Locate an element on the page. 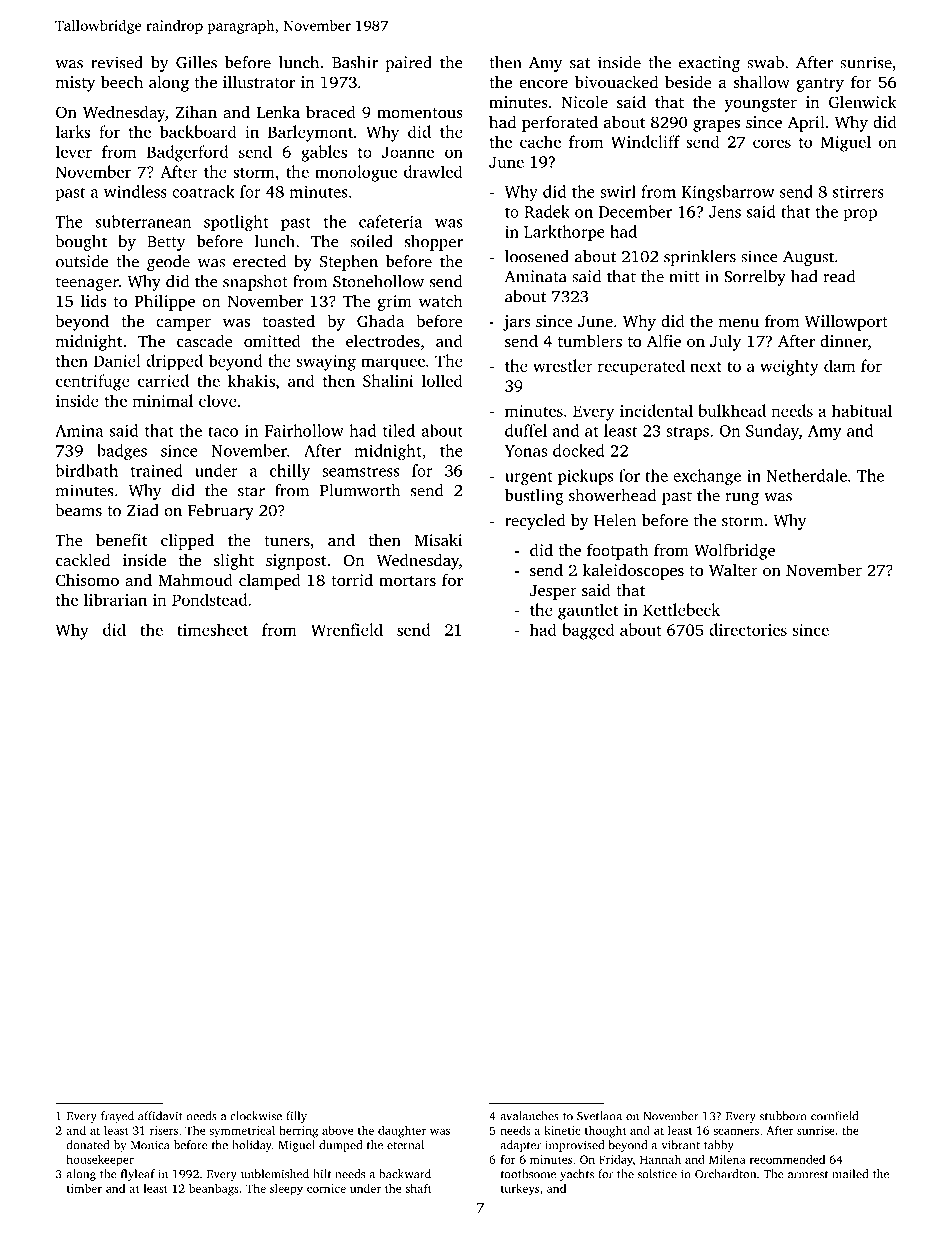 This image has width=952, height=1233. librarian is located at coordinates (115, 599).
